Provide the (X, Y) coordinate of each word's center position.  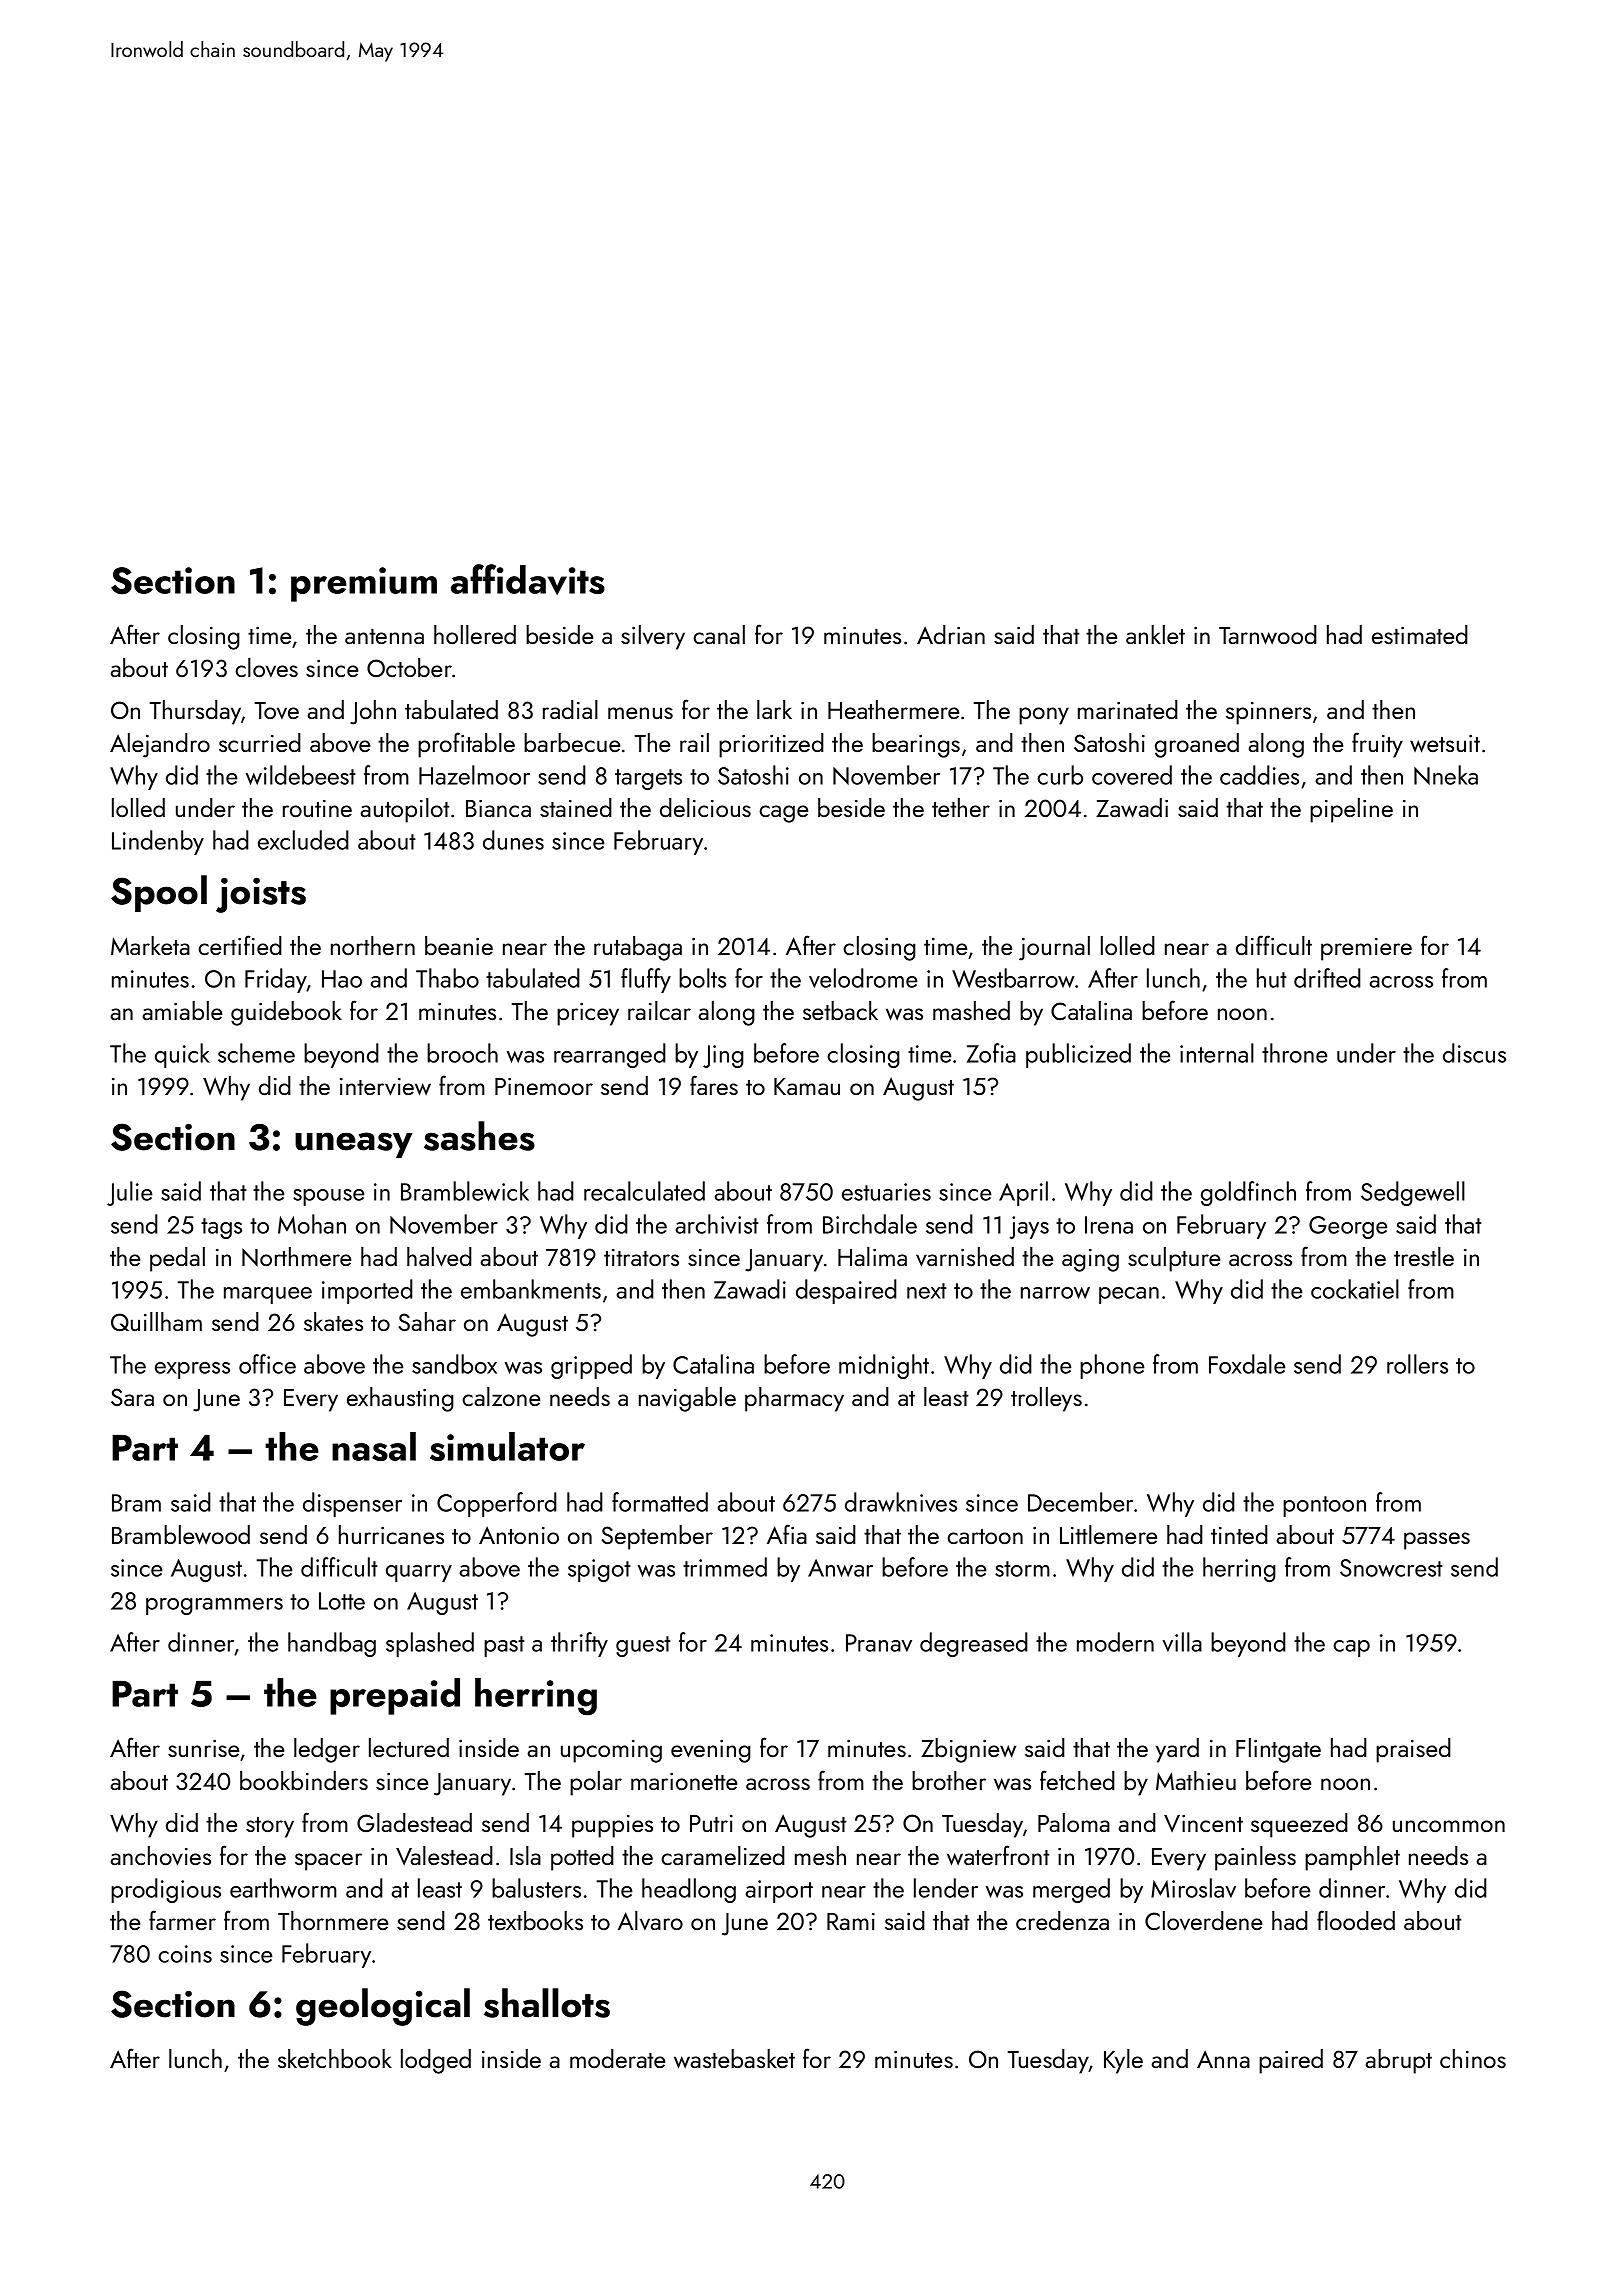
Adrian (951, 634)
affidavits (528, 579)
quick (182, 1055)
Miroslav (1193, 1888)
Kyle (1123, 2061)
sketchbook (335, 2058)
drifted (1327, 978)
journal (1054, 948)
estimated (1420, 634)
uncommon (1449, 1826)
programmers (214, 1606)
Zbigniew (968, 1750)
